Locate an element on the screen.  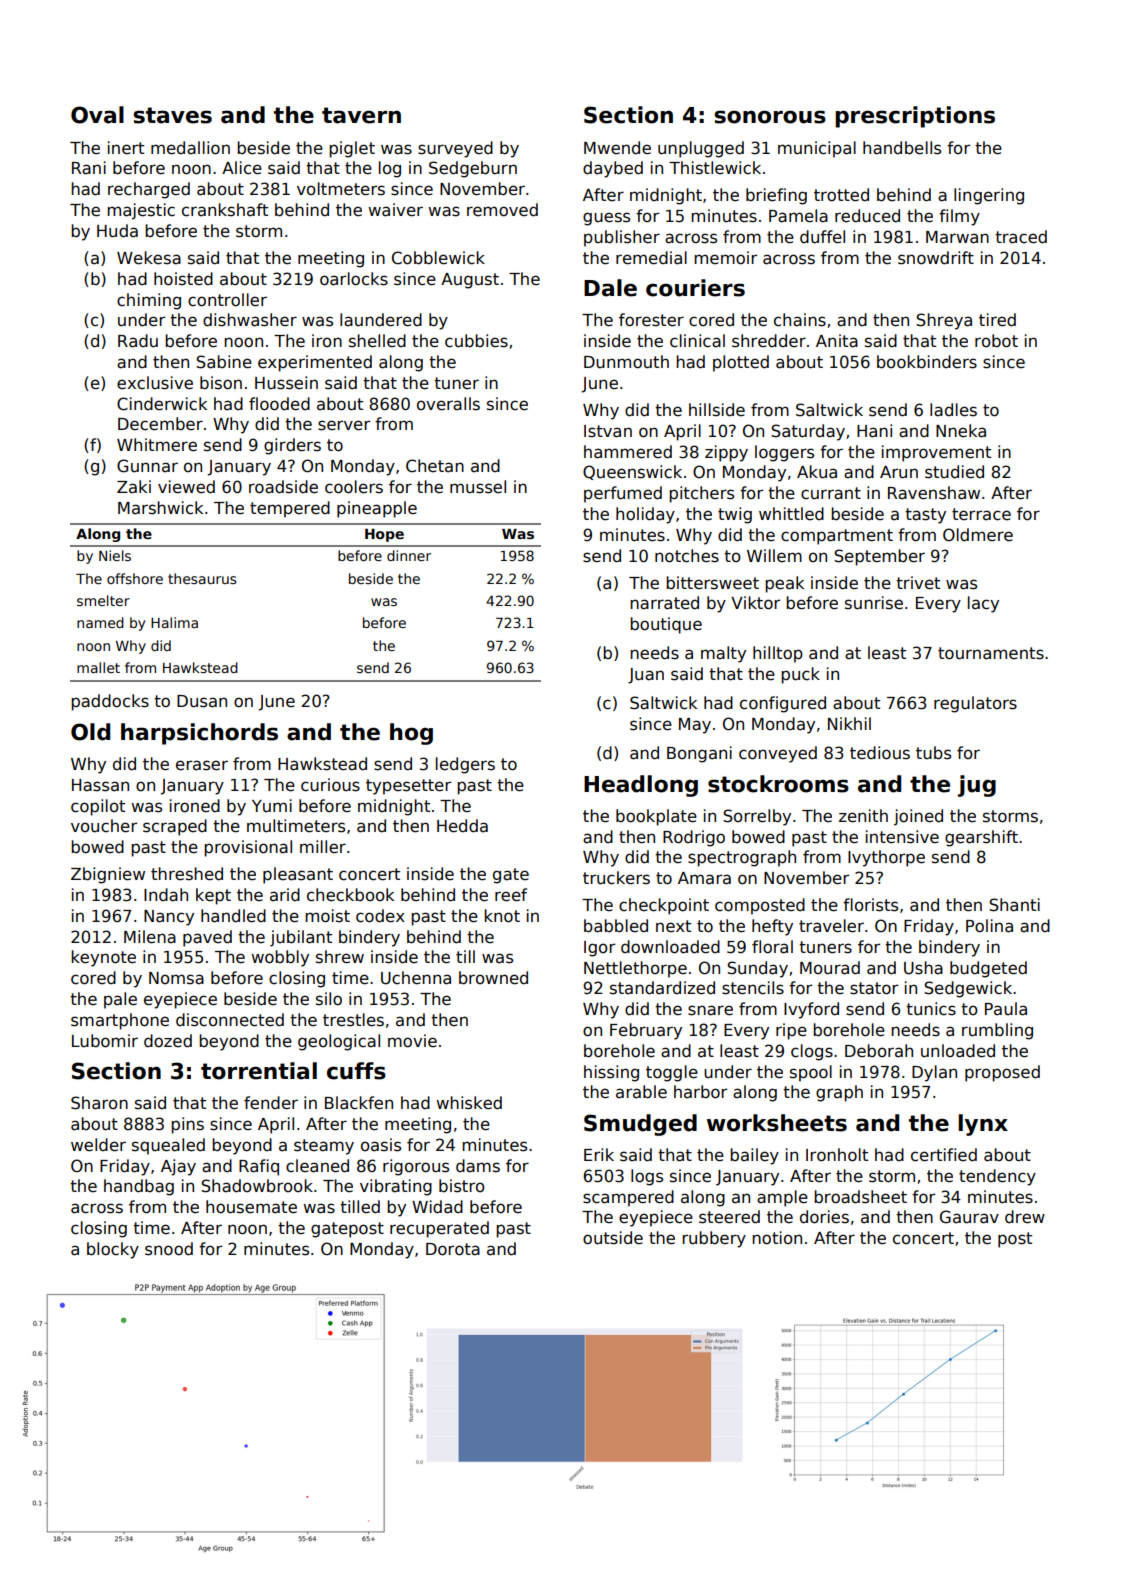
typesetter is located at coordinates (408, 787).
